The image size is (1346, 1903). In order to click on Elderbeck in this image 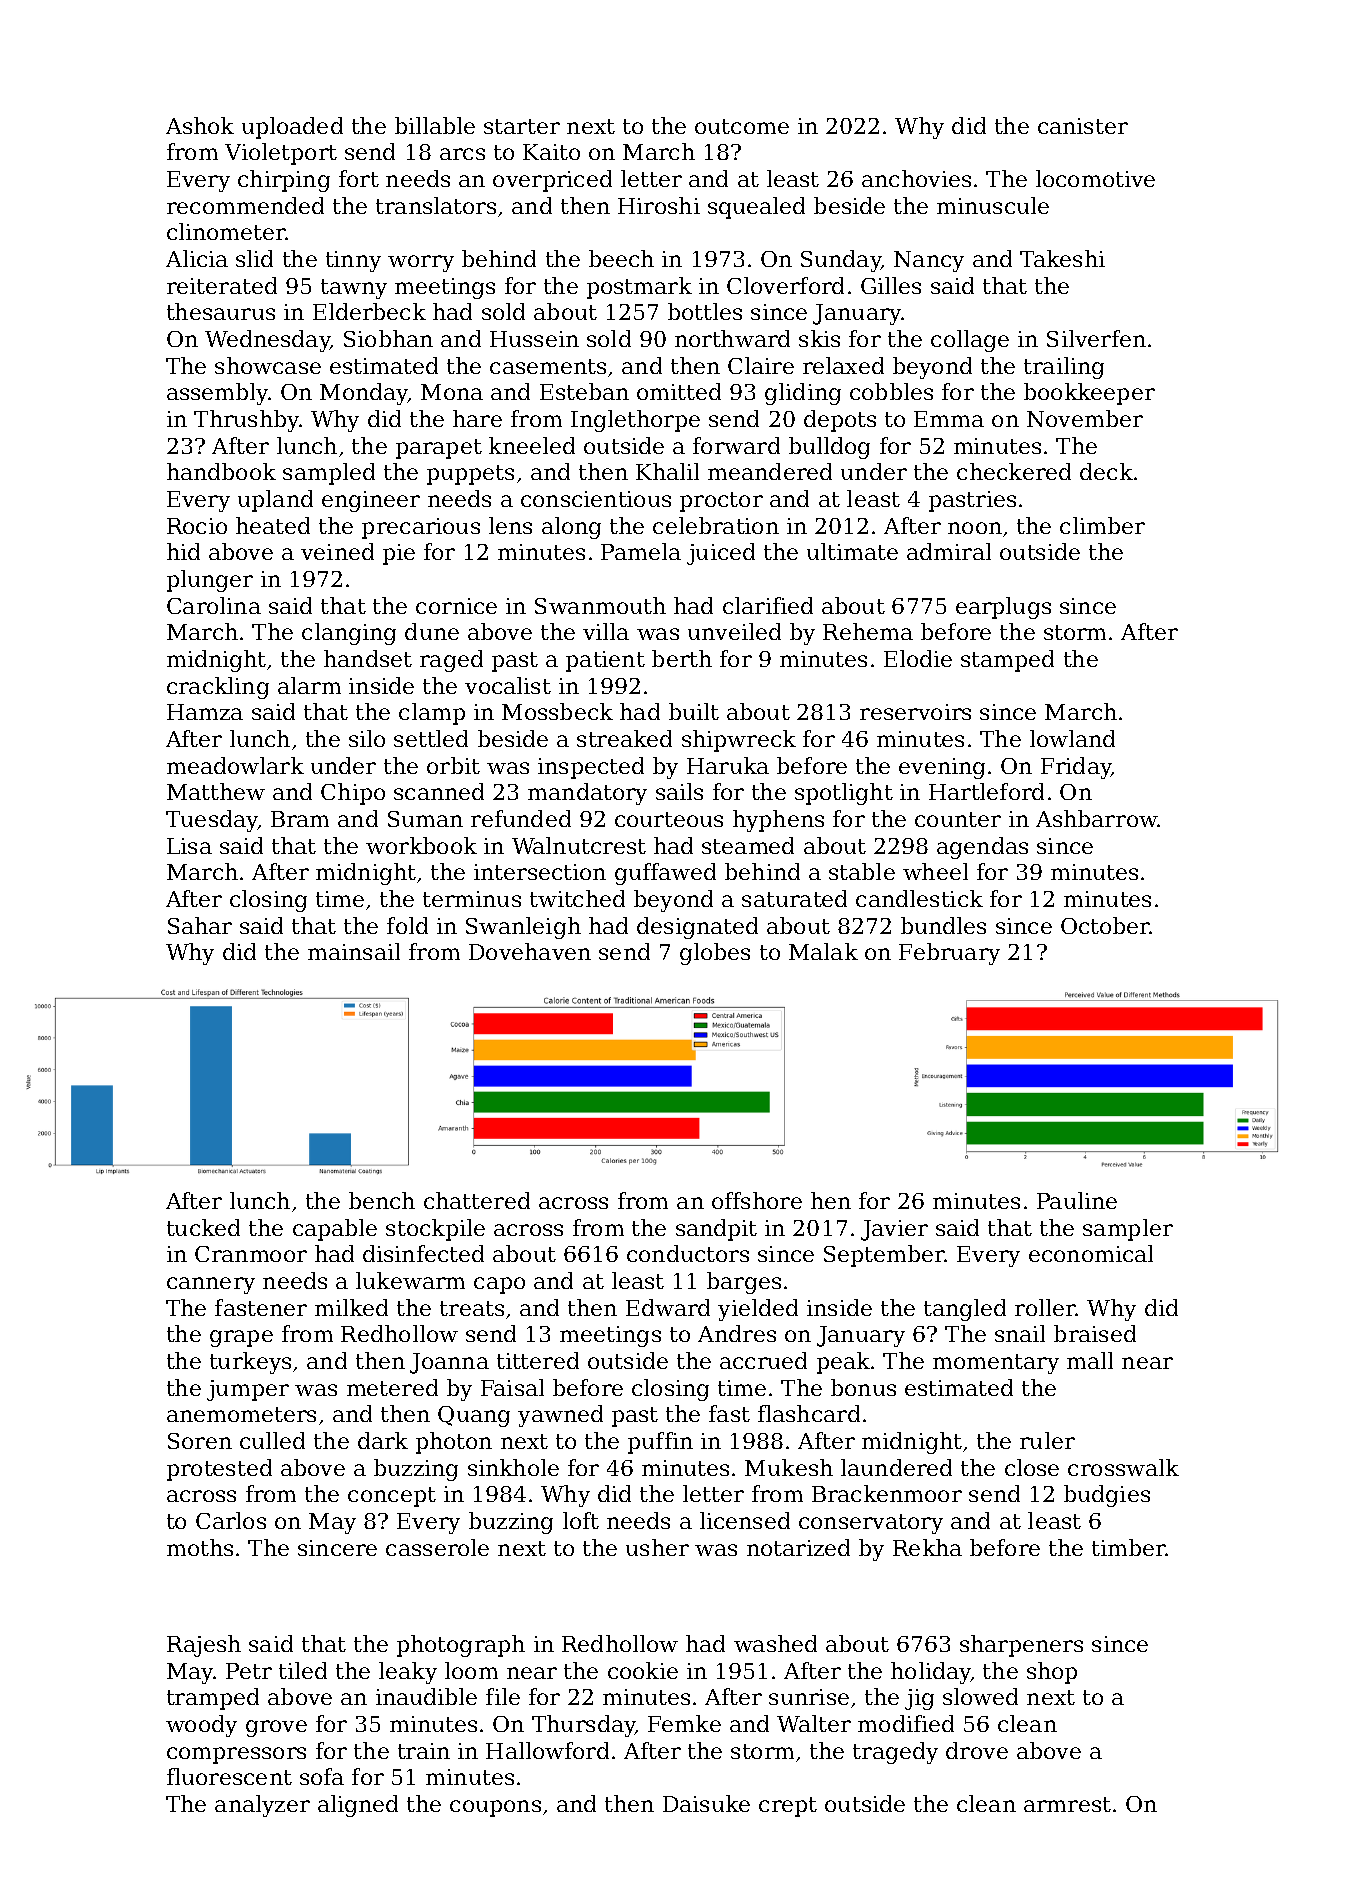, I will do `click(369, 311)`.
